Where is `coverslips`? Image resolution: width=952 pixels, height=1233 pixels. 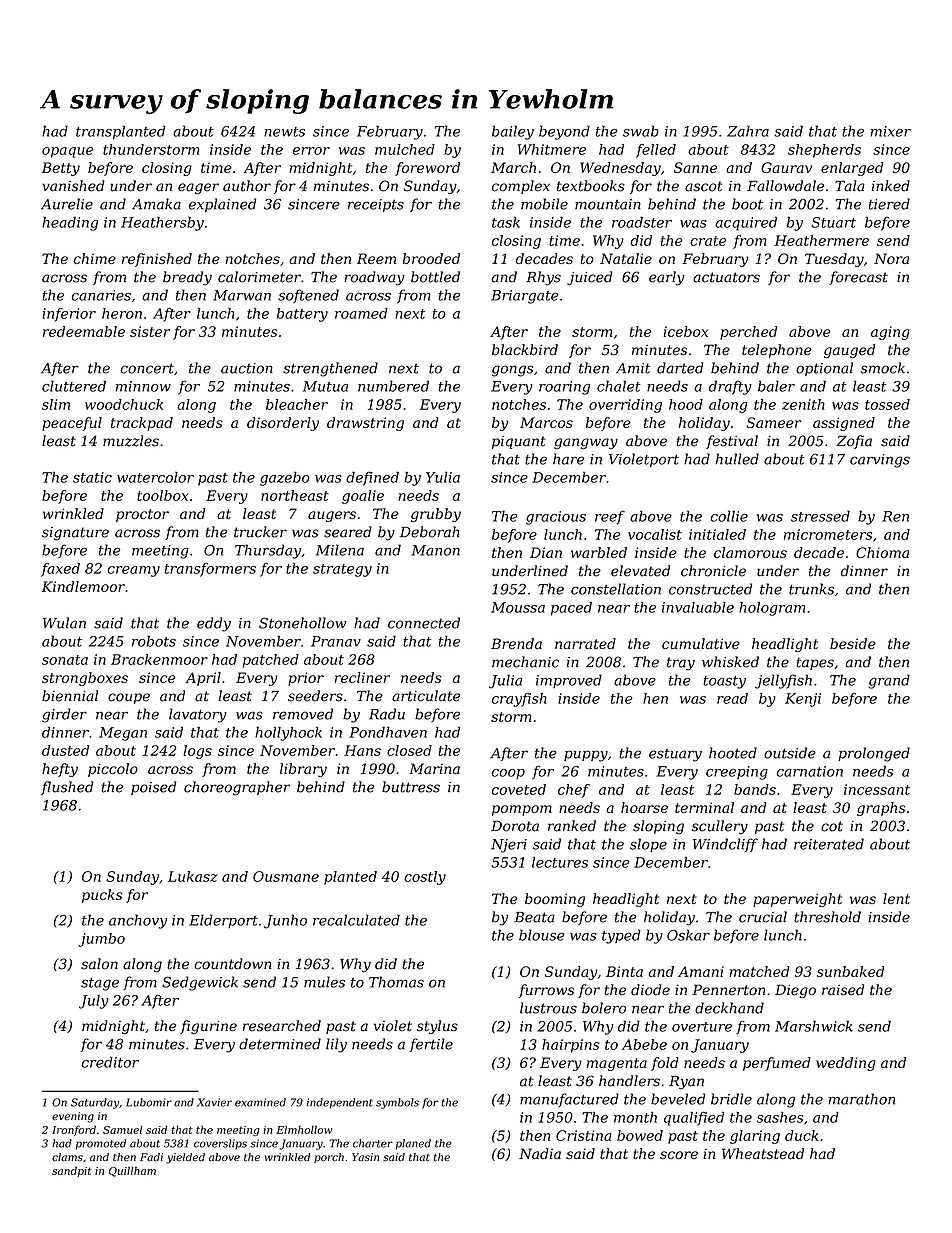
coverslips is located at coordinates (220, 1144).
